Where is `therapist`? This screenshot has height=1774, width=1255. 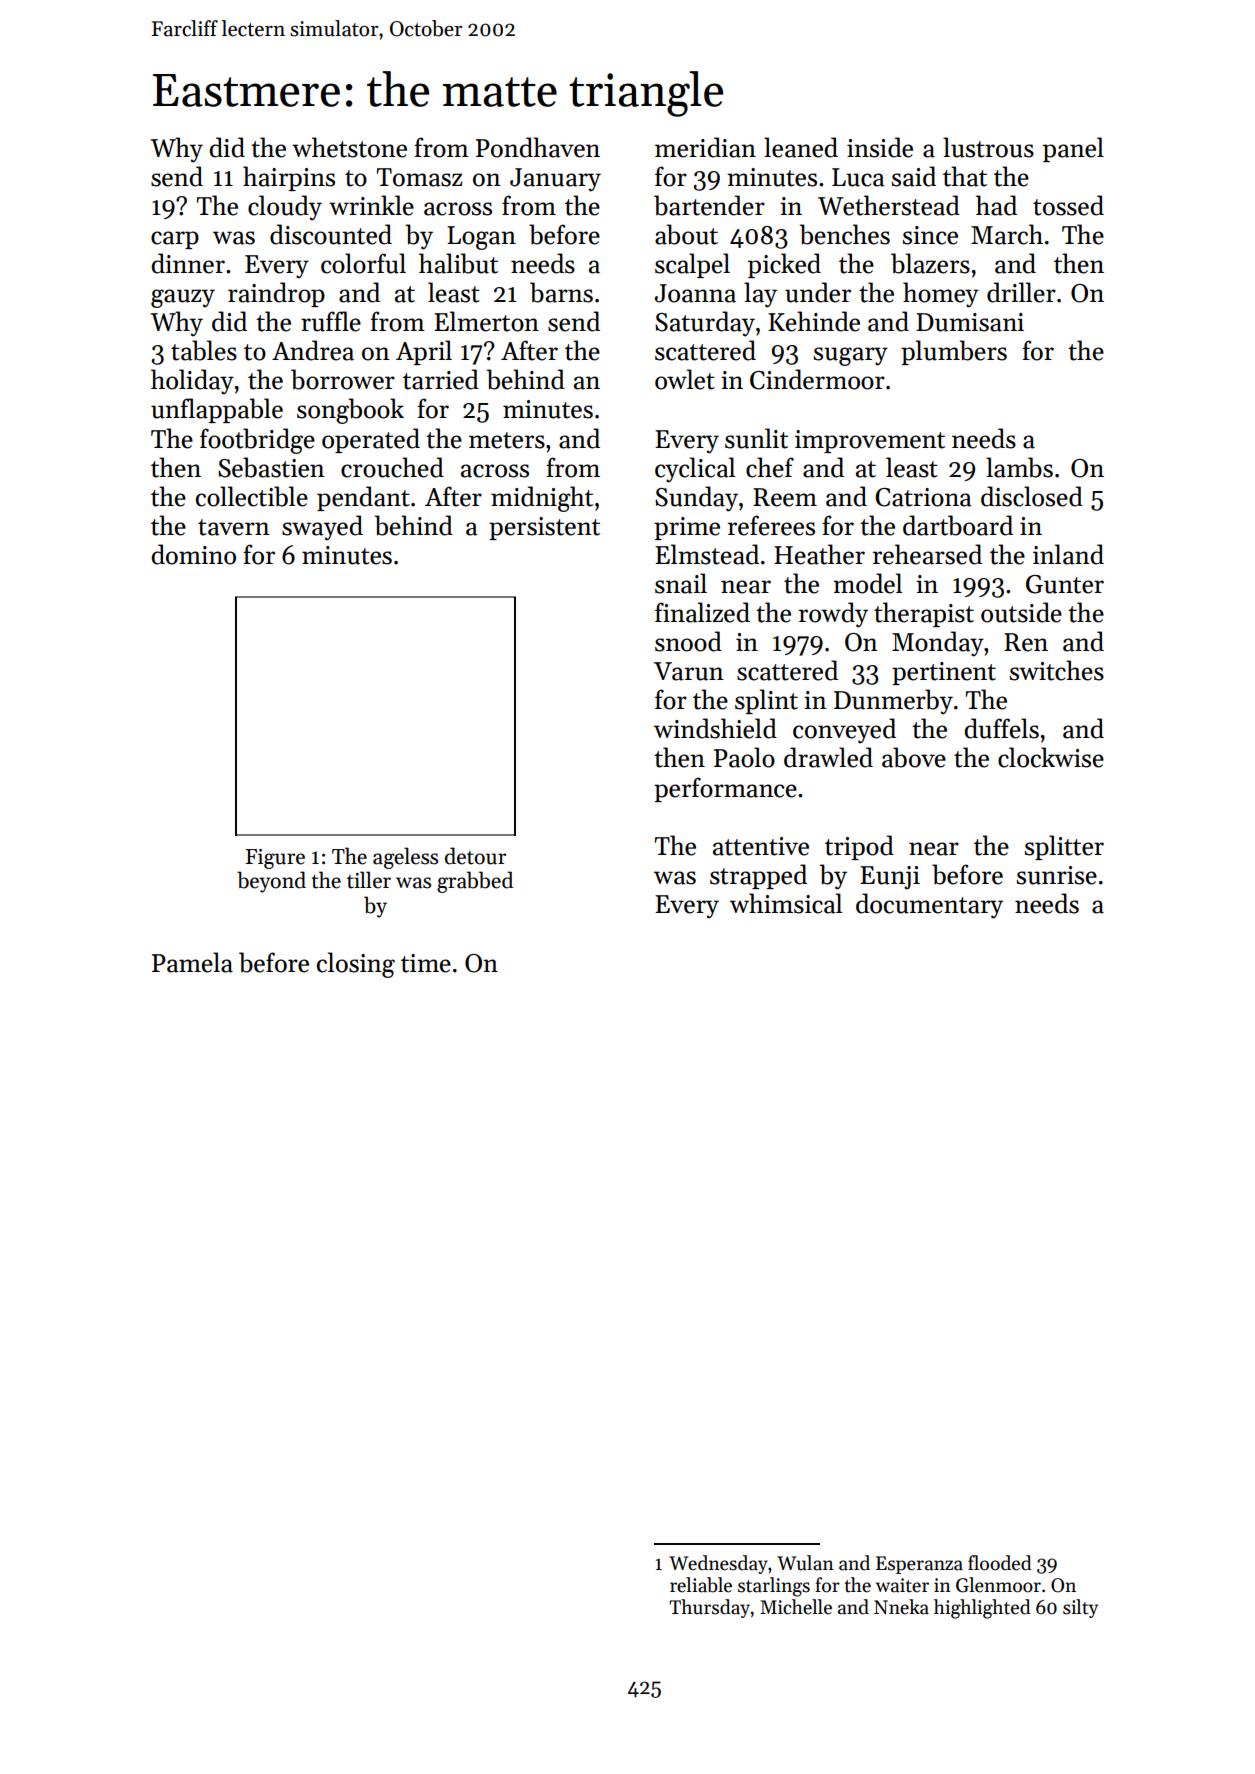 therapist is located at coordinates (924, 614).
